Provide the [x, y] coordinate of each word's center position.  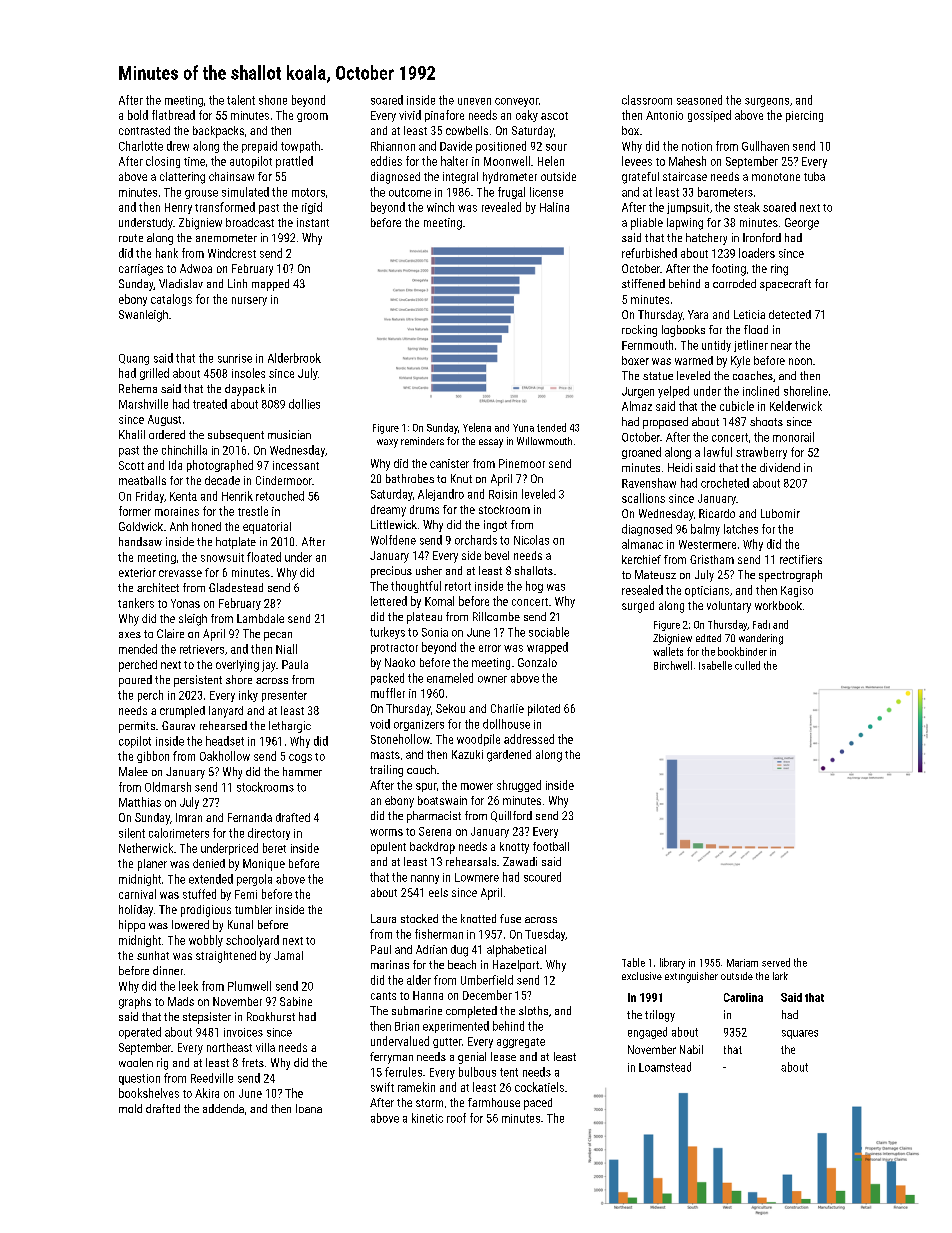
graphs [135, 1003]
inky [248, 696]
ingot [495, 526]
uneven [474, 101]
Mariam [742, 963]
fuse [510, 918]
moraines [177, 511]
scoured [542, 877]
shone [273, 100]
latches [741, 529]
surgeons [767, 102]
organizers [419, 725]
